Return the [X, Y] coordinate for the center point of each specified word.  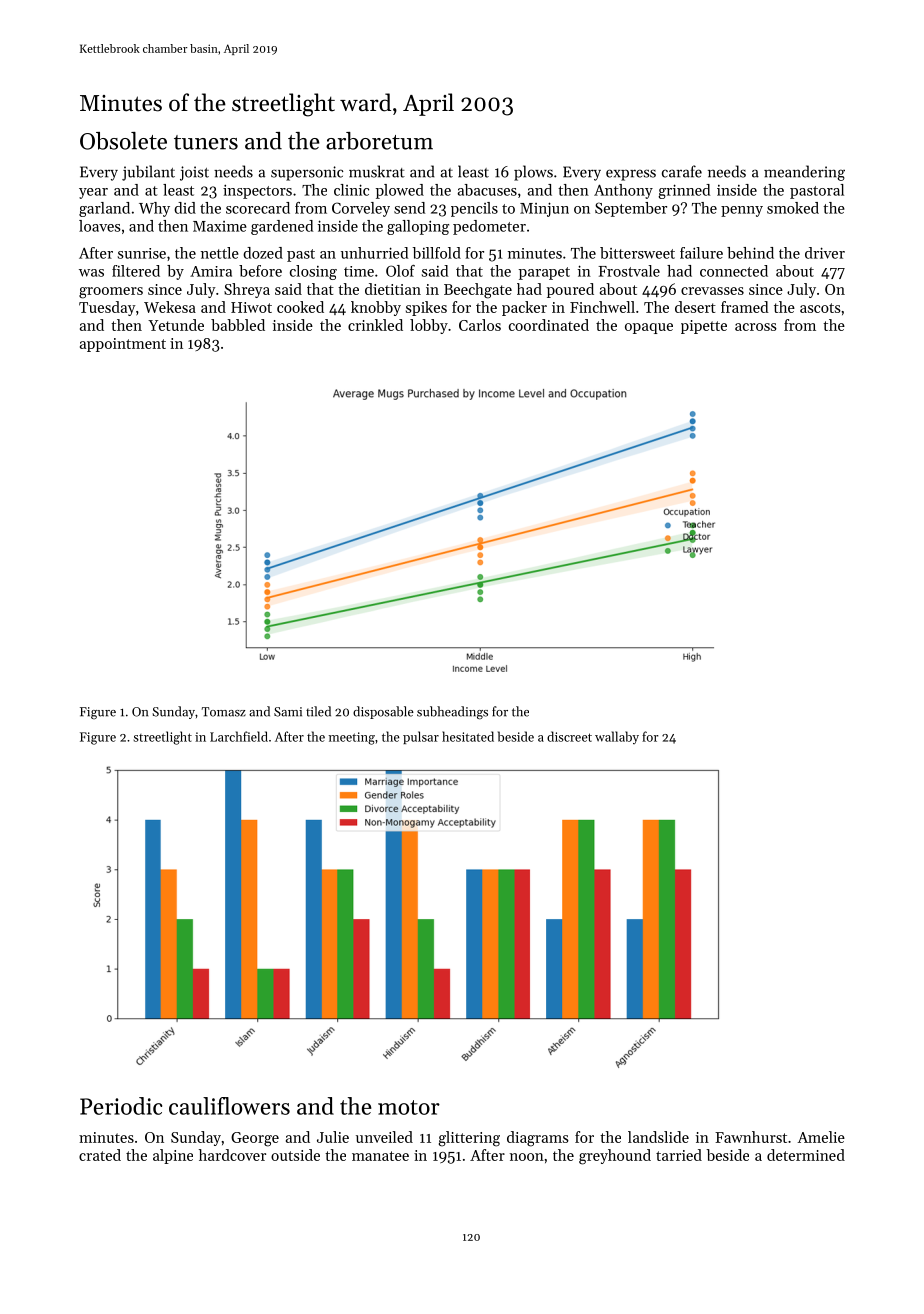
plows [533, 173]
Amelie [821, 1137]
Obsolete [123, 141]
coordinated [549, 325]
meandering [804, 173]
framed [745, 307]
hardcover [232, 1155]
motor [409, 1107]
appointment [123, 345]
